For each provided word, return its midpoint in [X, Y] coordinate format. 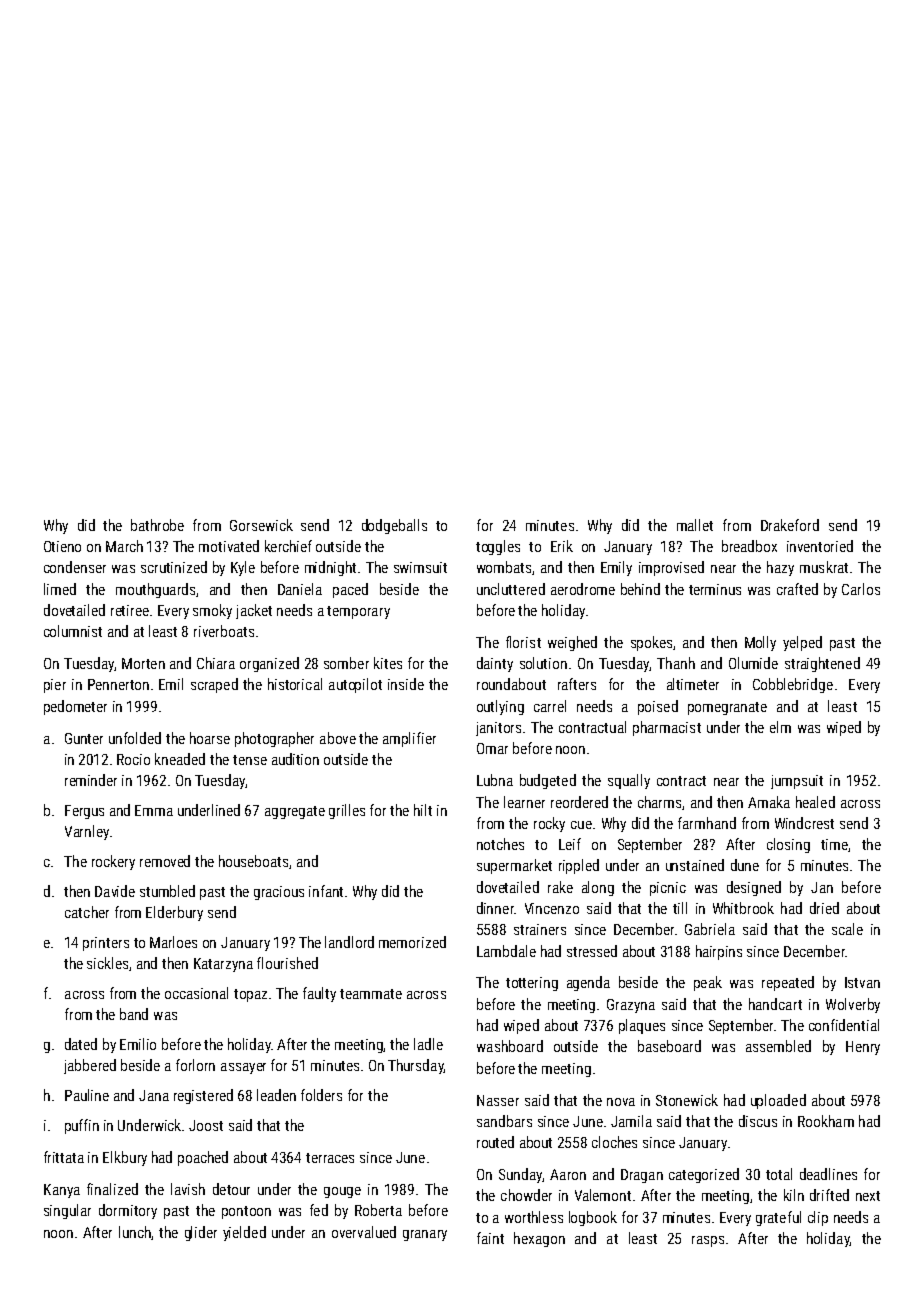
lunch [135, 1232]
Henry [863, 1048]
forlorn [195, 1065]
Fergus [84, 812]
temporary [358, 612]
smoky [212, 611]
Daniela [300, 589]
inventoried [820, 546]
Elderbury [174, 913]
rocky [549, 824]
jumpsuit [797, 782]
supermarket [514, 866]
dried [824, 908]
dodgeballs [394, 526]
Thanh [676, 663]
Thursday [416, 1066]
